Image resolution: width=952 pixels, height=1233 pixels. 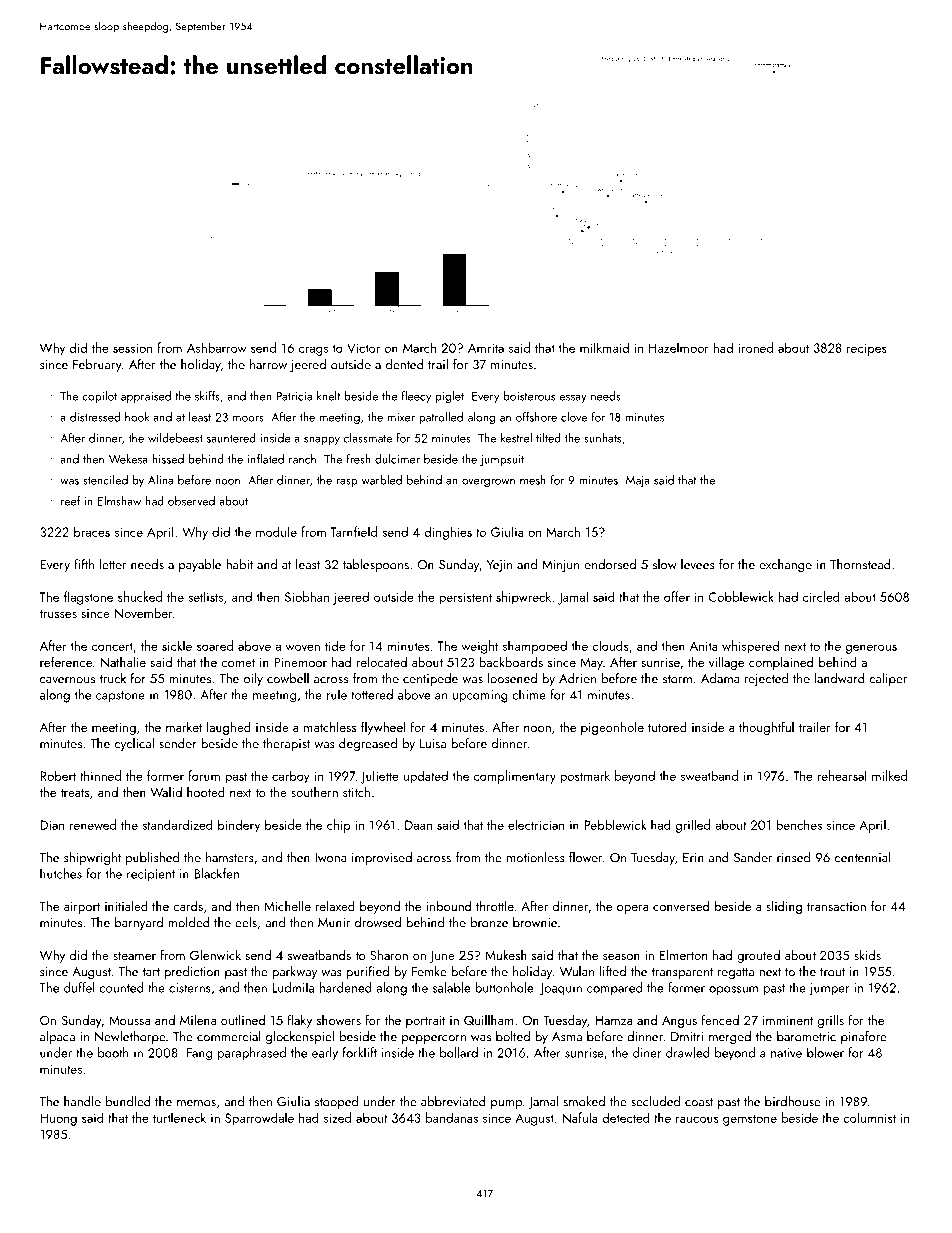 I want to click on bundled, so click(x=128, y=1101).
